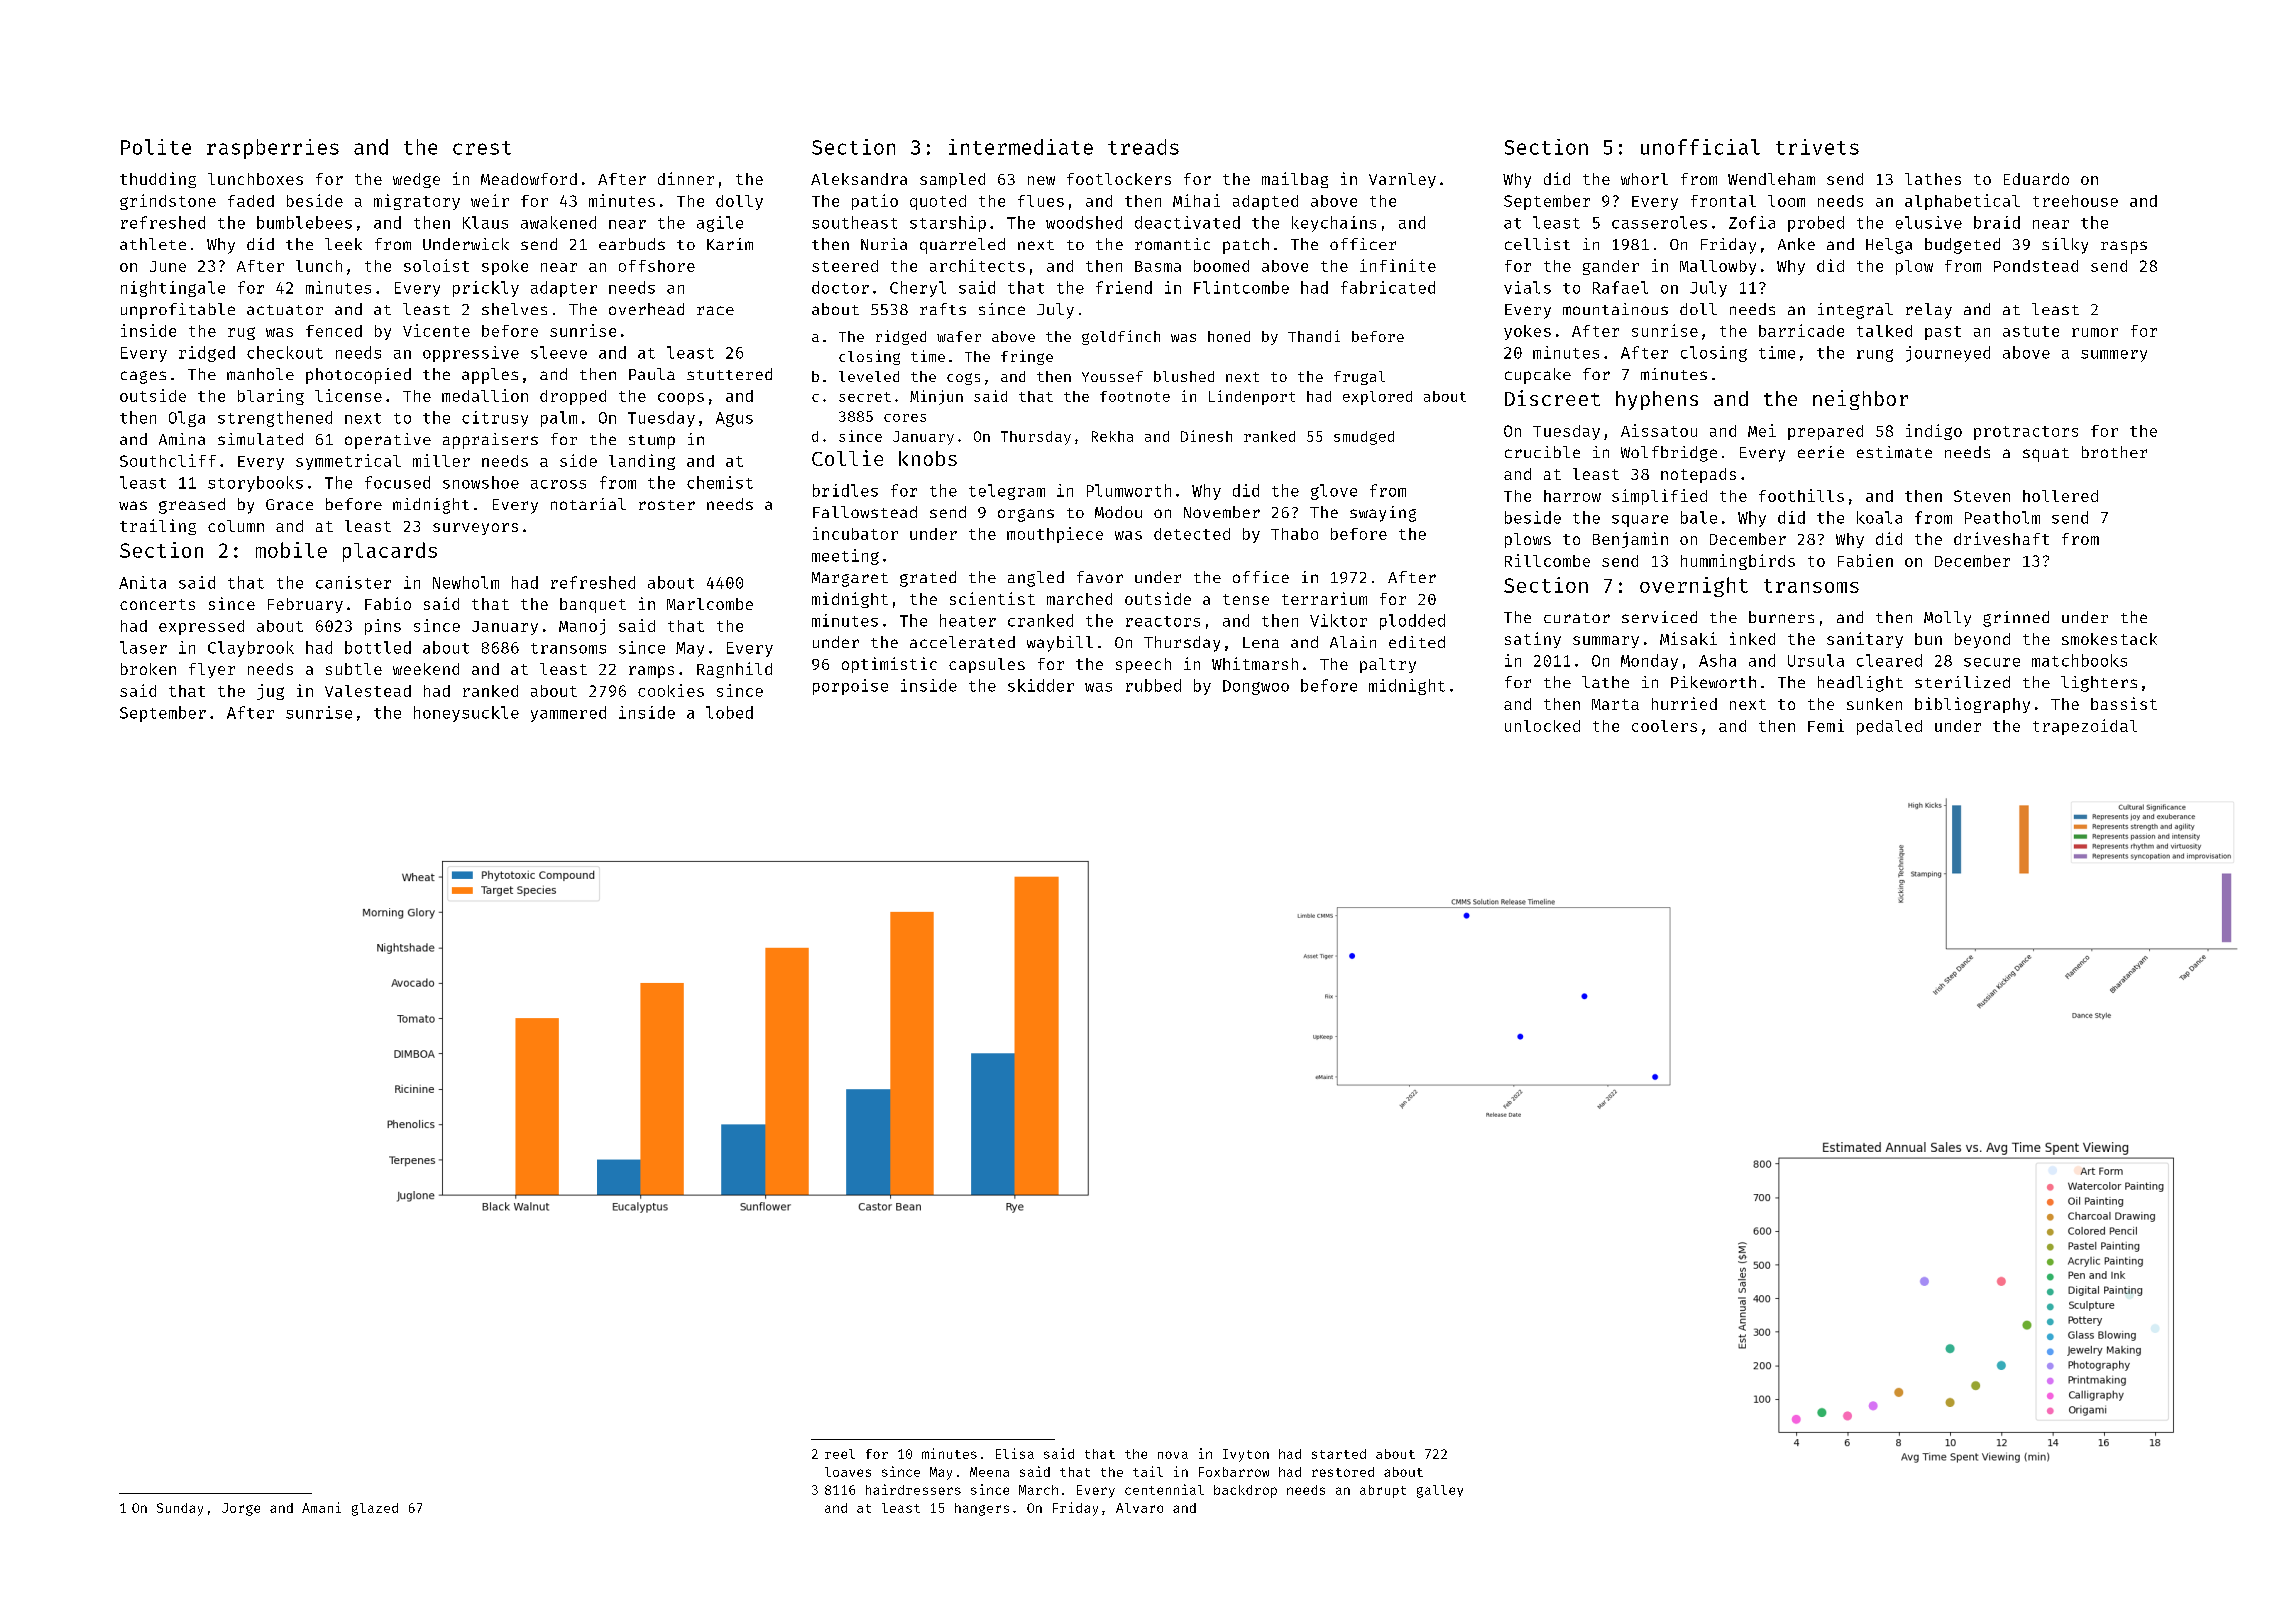 The width and height of the screenshot is (2282, 1614). What do you see at coordinates (321, 1507) in the screenshot?
I see `Amani` at bounding box center [321, 1507].
